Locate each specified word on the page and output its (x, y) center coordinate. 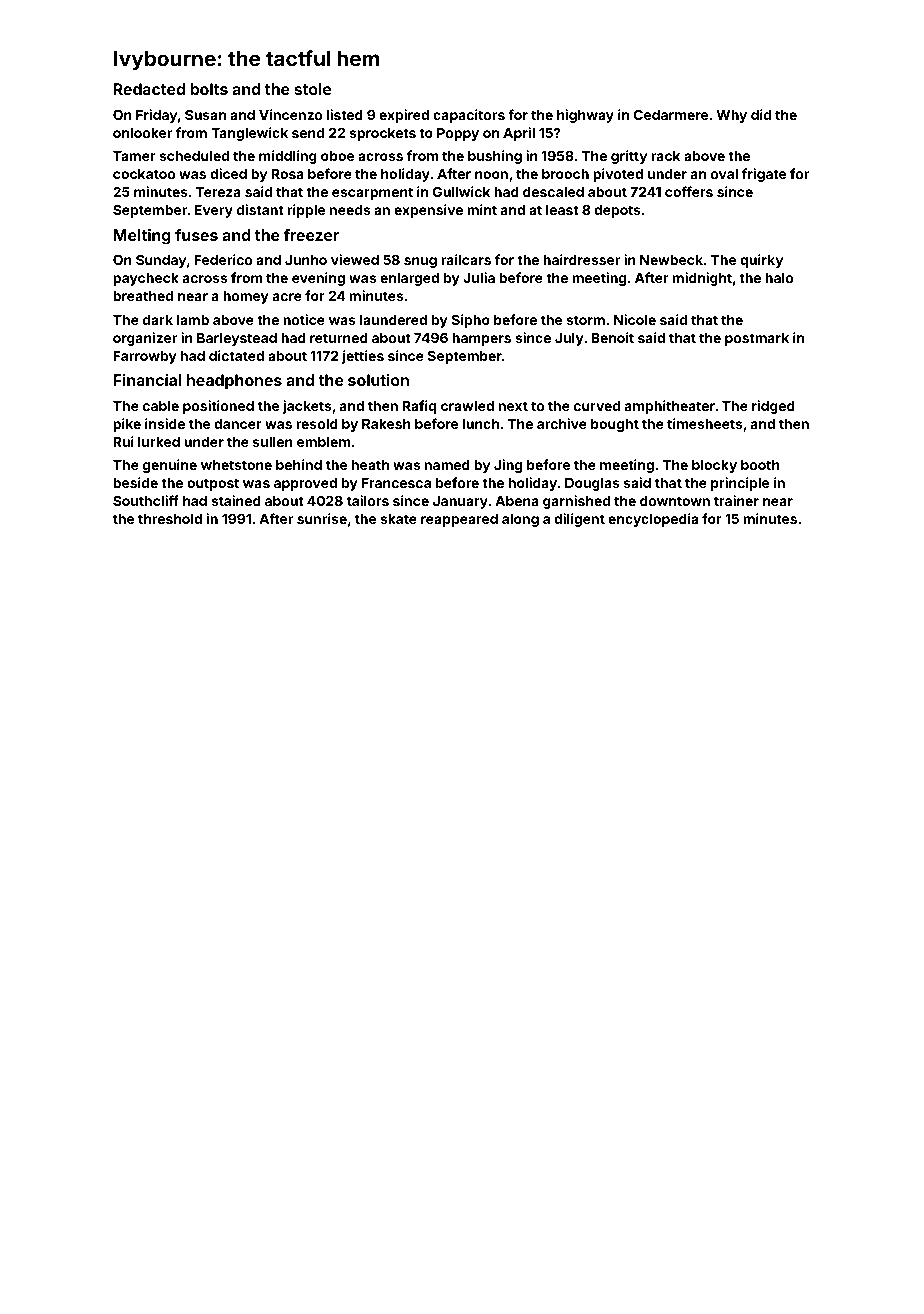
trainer (736, 500)
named (447, 465)
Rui (123, 441)
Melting (142, 237)
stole (312, 89)
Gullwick (461, 191)
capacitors (469, 116)
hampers (481, 339)
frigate (764, 175)
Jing (508, 466)
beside (135, 482)
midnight (702, 279)
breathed (143, 296)
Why (731, 116)
